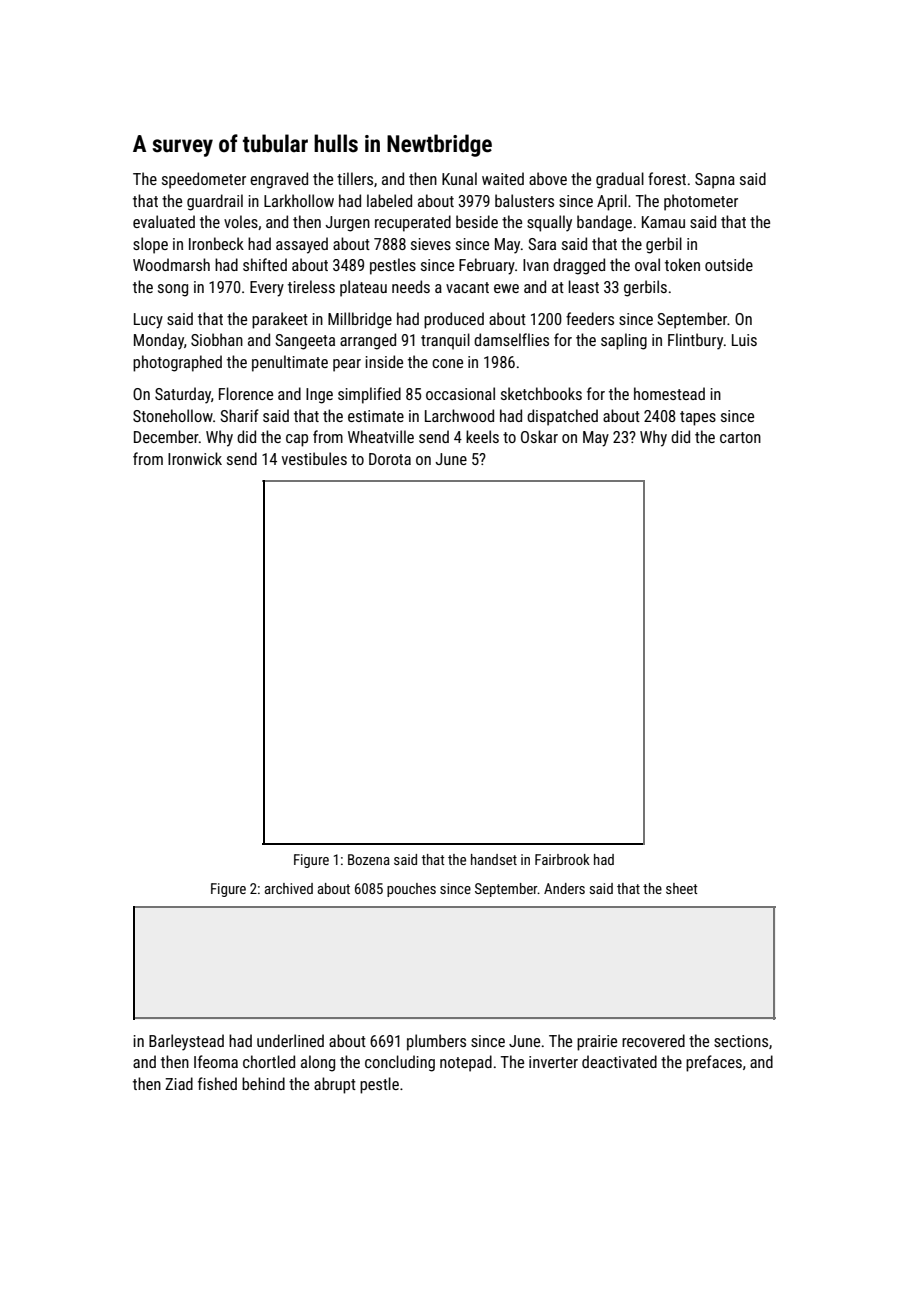 The width and height of the document is (908, 1316). Describe the element at coordinates (150, 245) in the document. I see `slope` at that location.
